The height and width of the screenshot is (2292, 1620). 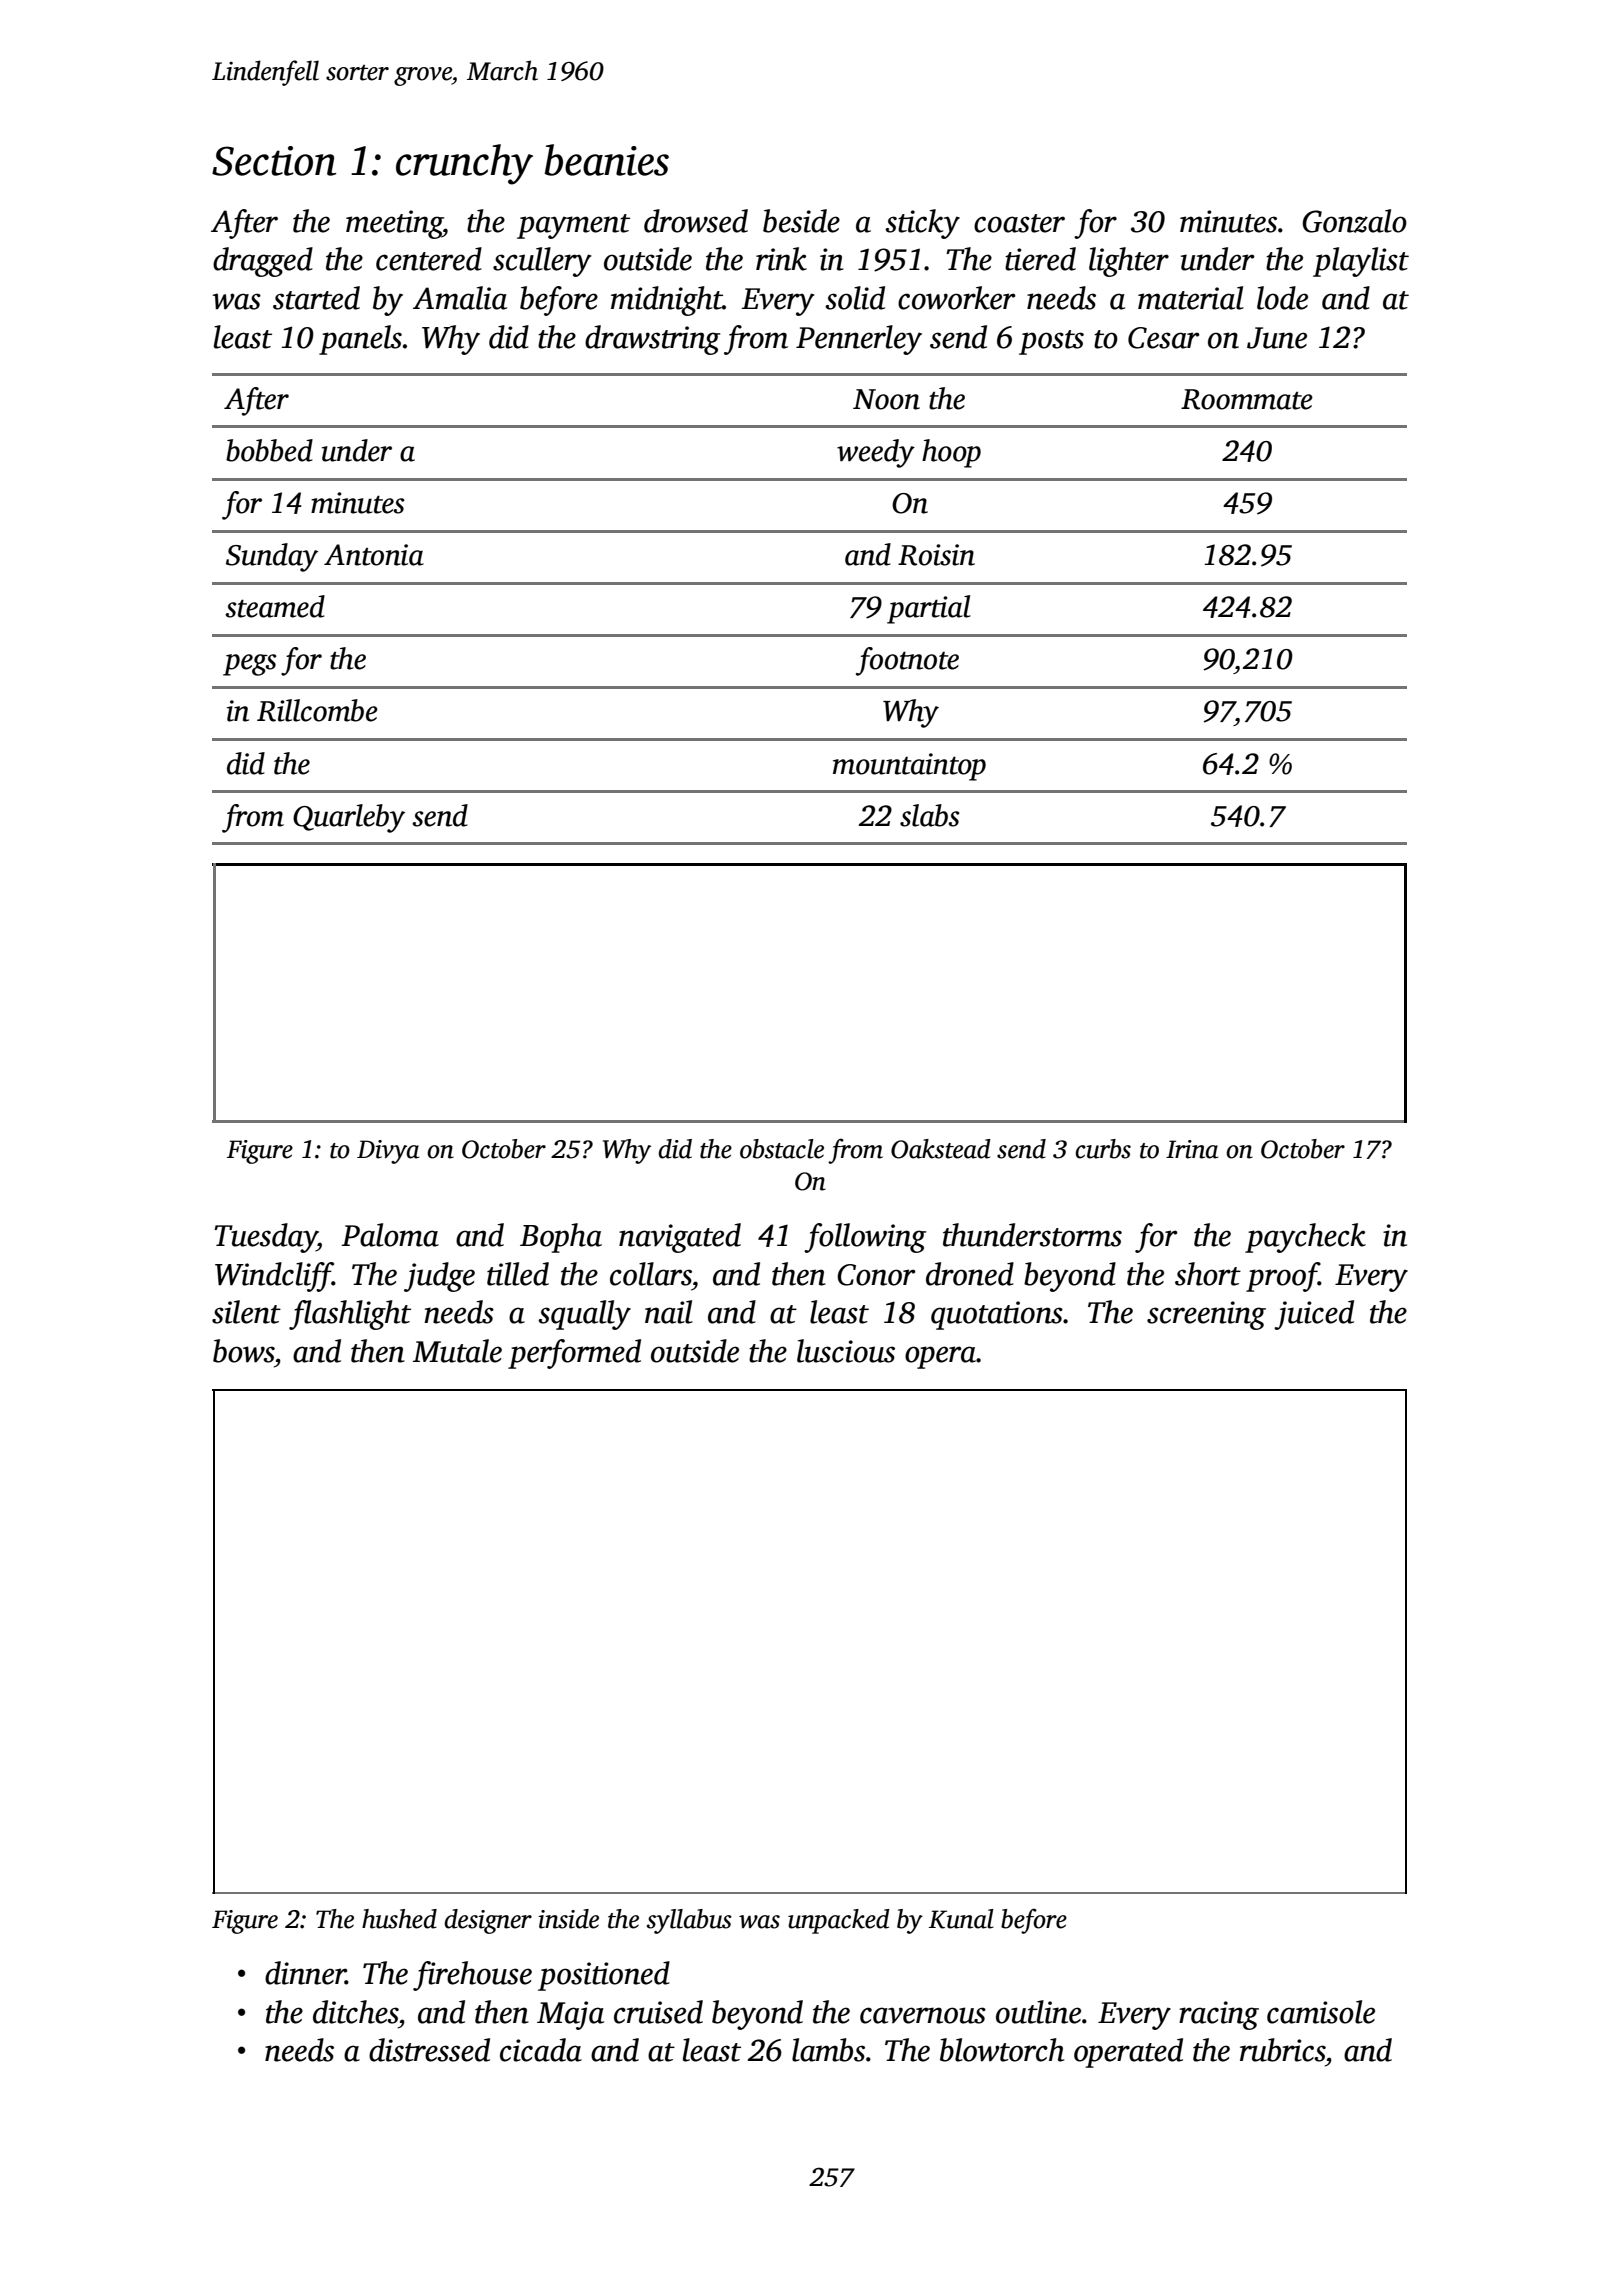 What do you see at coordinates (1129, 262) in the screenshot?
I see `lighter` at bounding box center [1129, 262].
